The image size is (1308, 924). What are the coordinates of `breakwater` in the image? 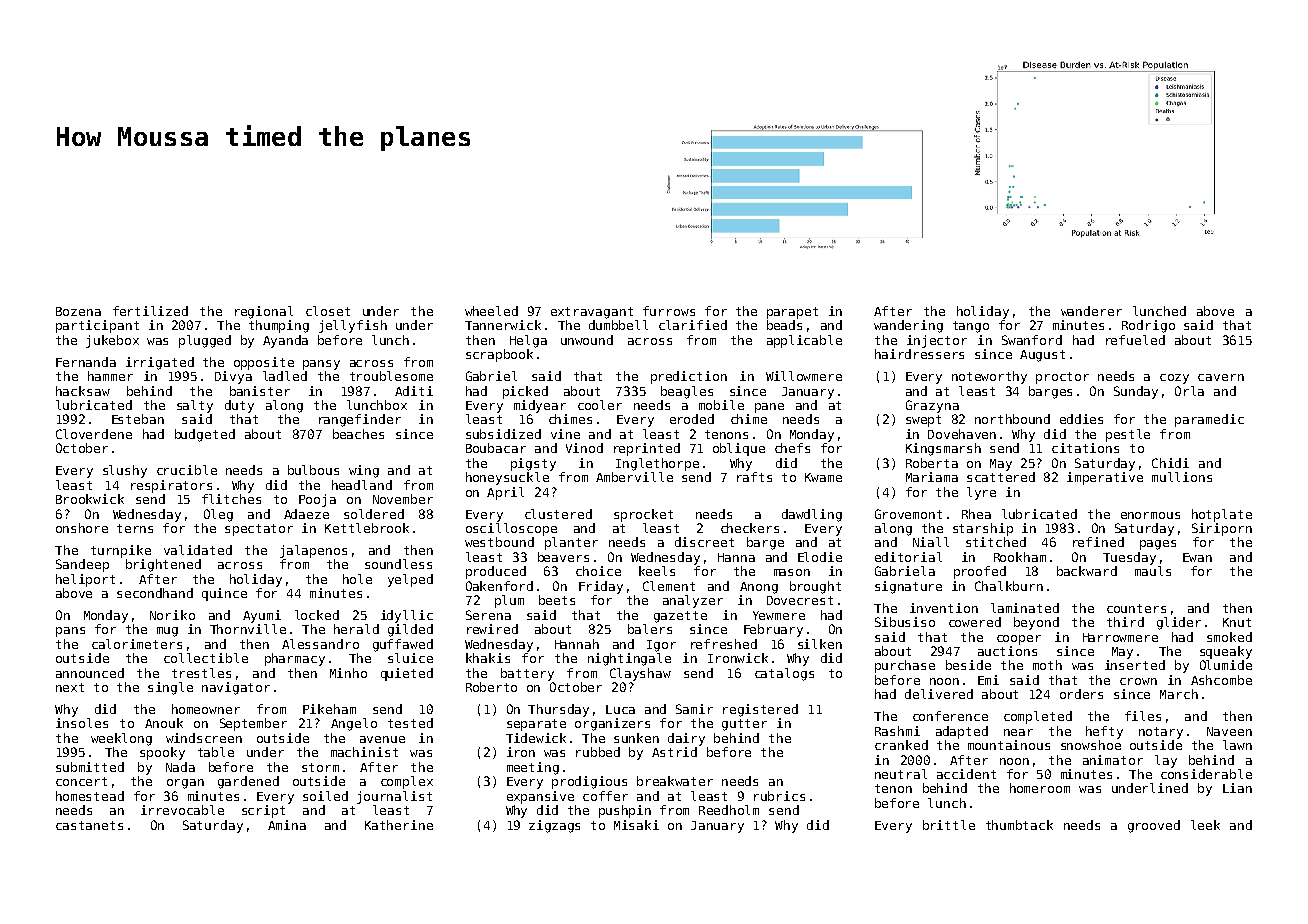 It's located at (675, 781).
